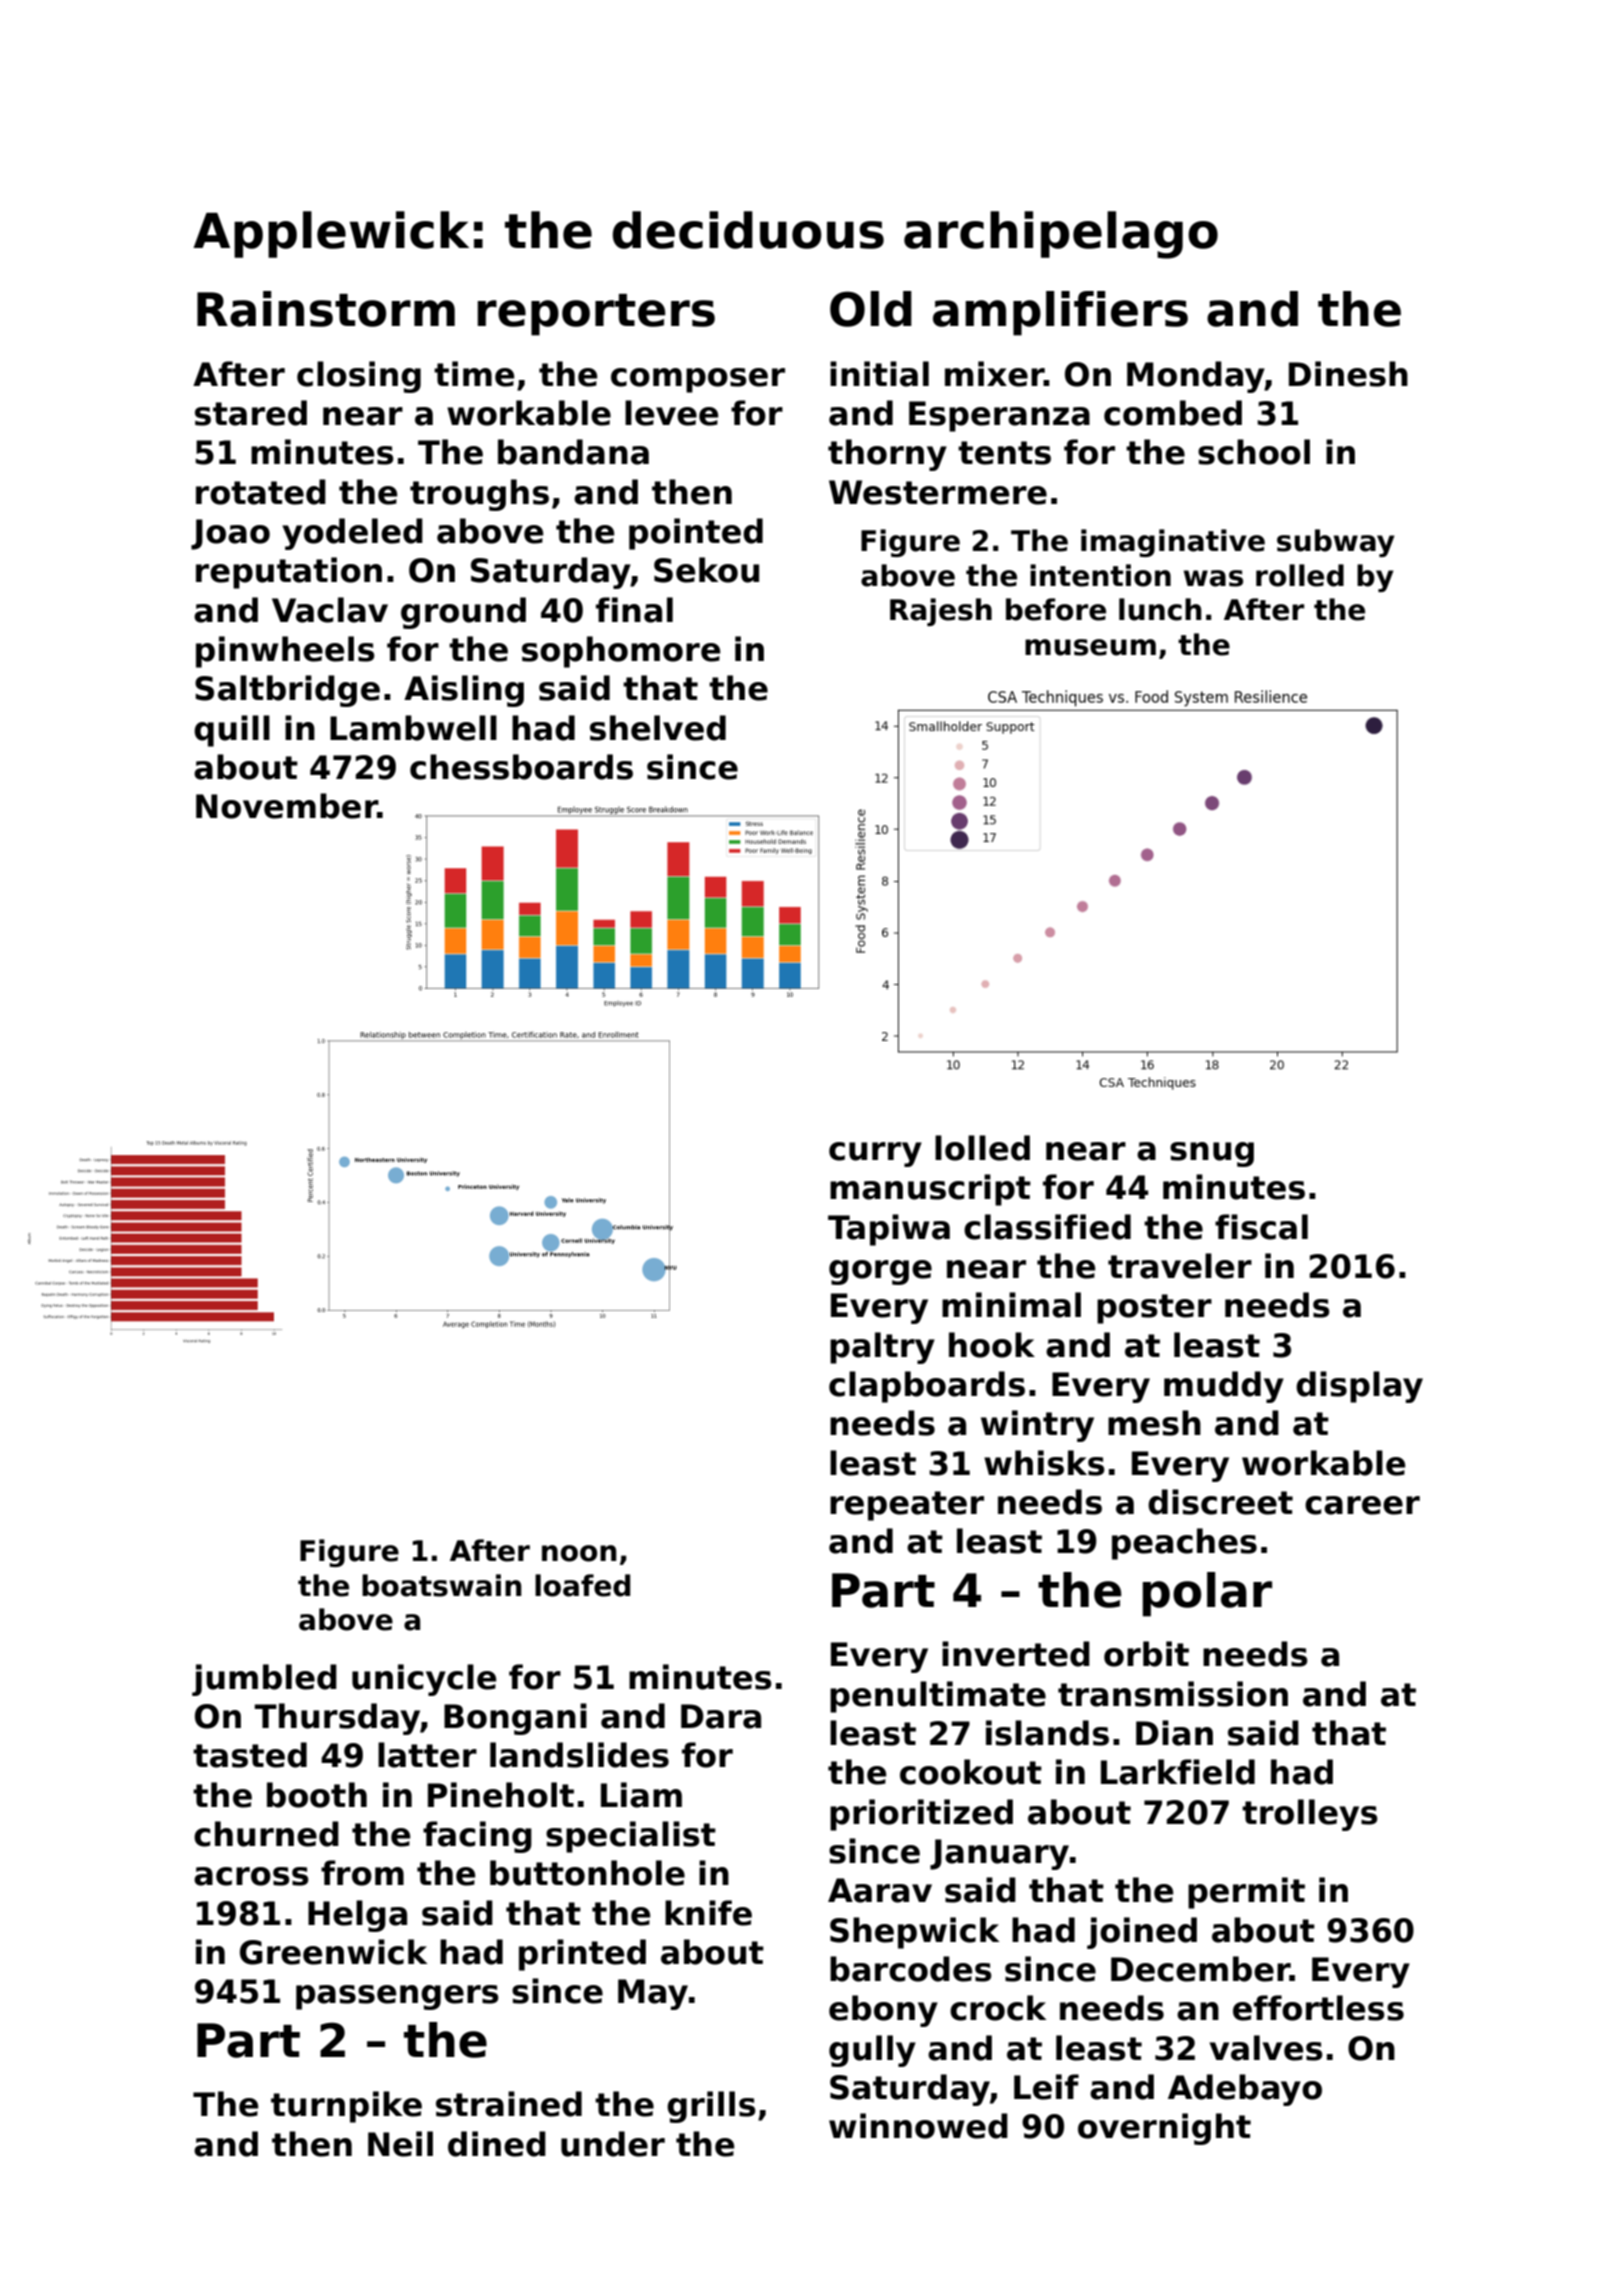  What do you see at coordinates (346, 2107) in the image?
I see `turnpike` at bounding box center [346, 2107].
